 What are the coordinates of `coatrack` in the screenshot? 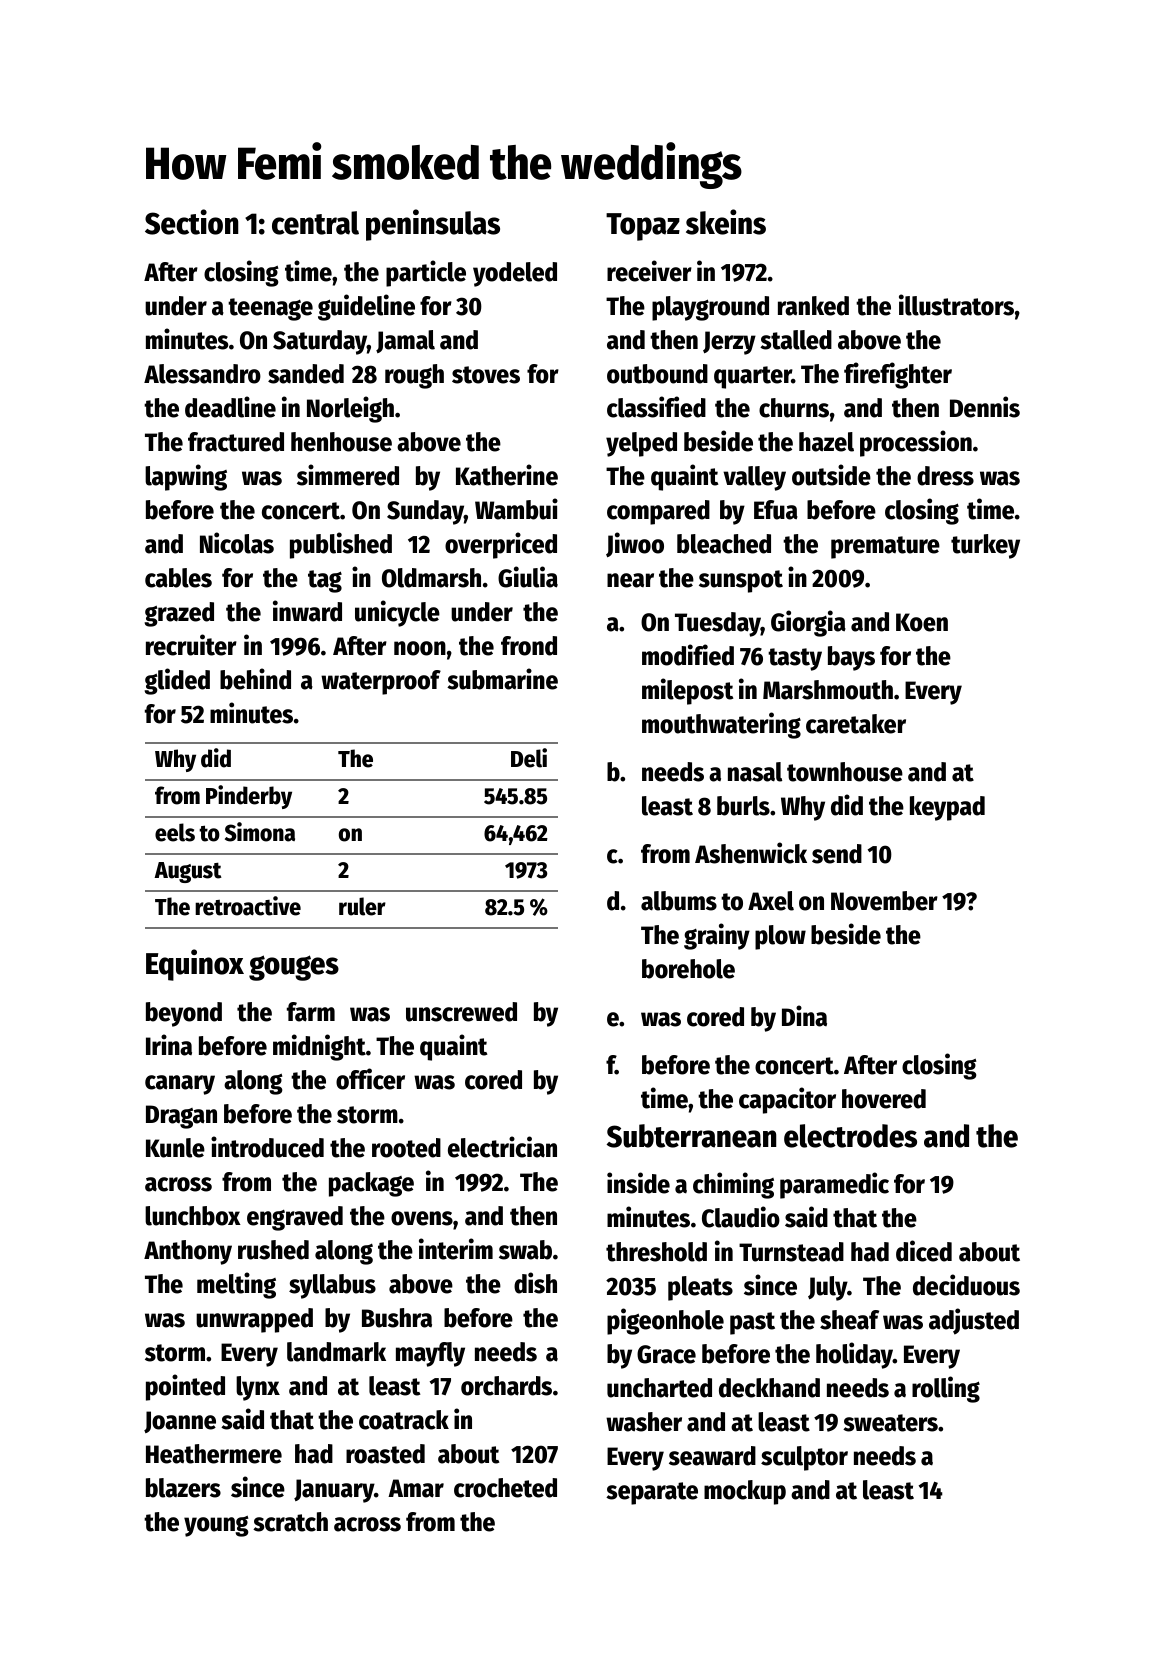 It's located at (404, 1420).
